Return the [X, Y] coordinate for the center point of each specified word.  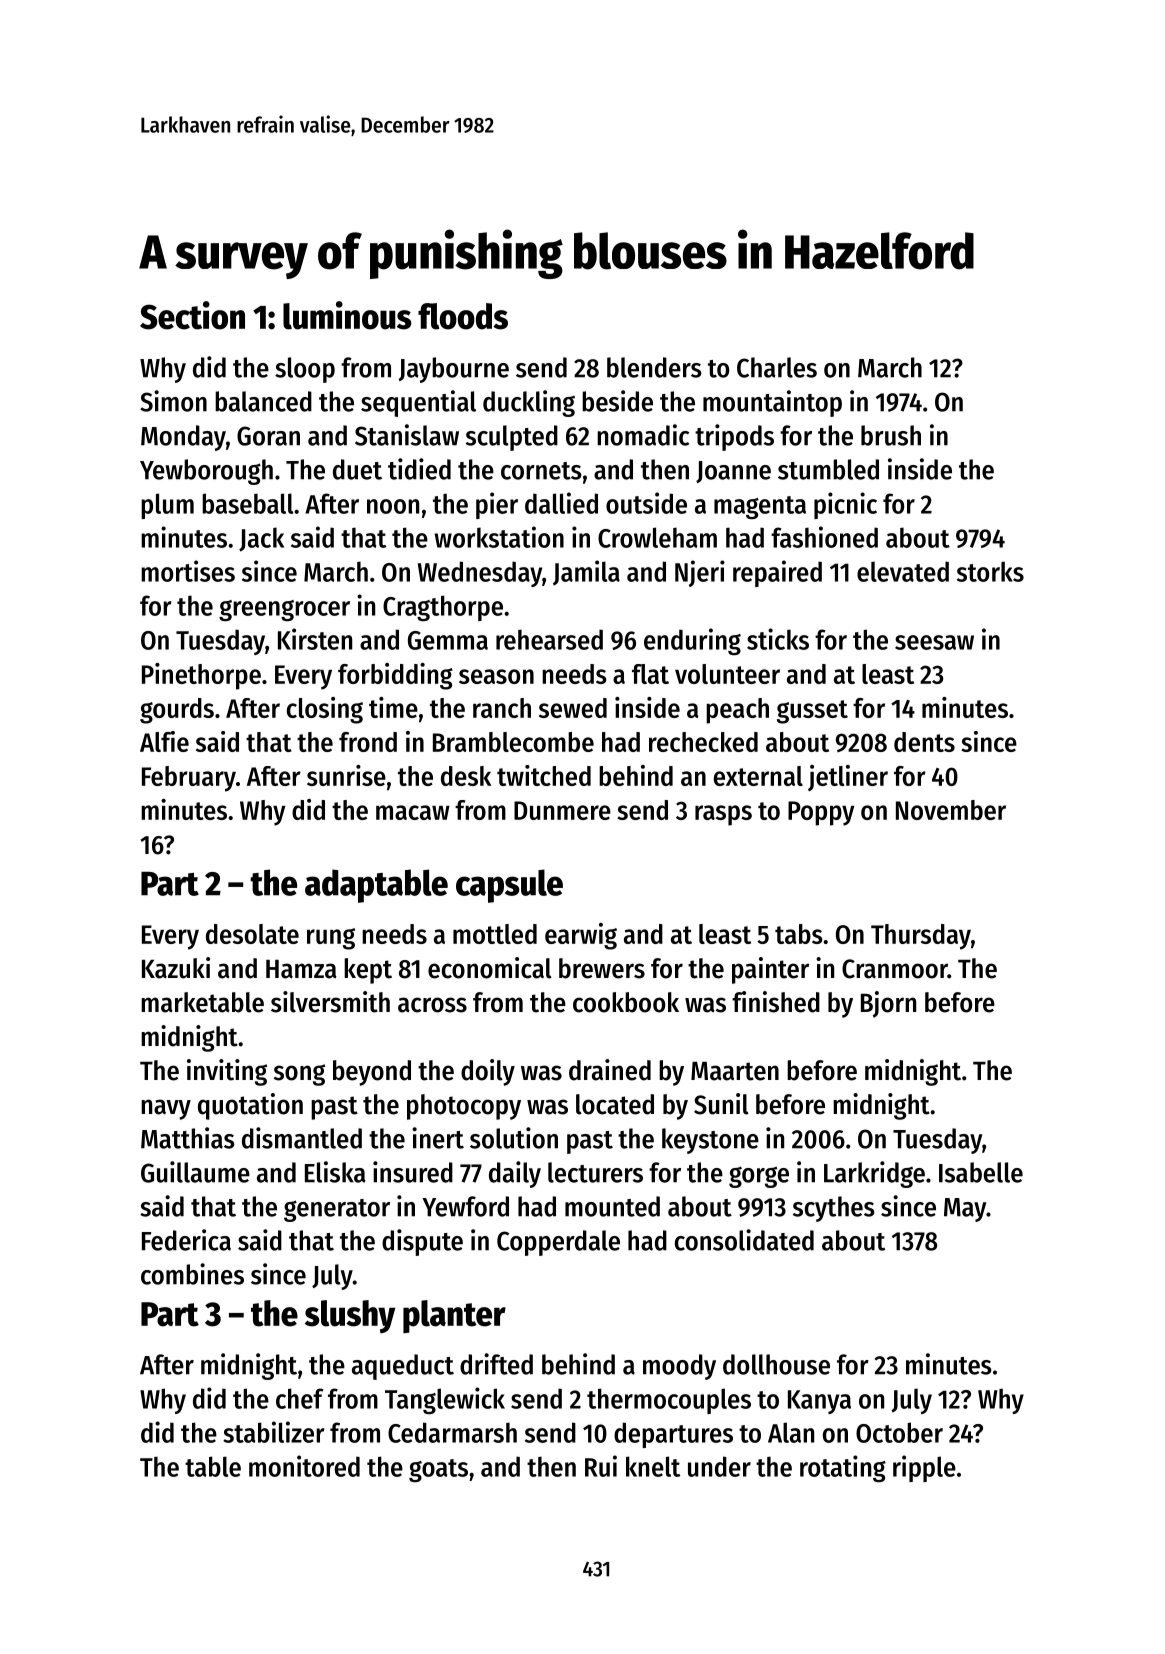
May [965, 1210]
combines [192, 1274]
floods [463, 316]
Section [192, 315]
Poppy [821, 813]
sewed [573, 708]
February [189, 779]
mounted [612, 1206]
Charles [777, 367]
